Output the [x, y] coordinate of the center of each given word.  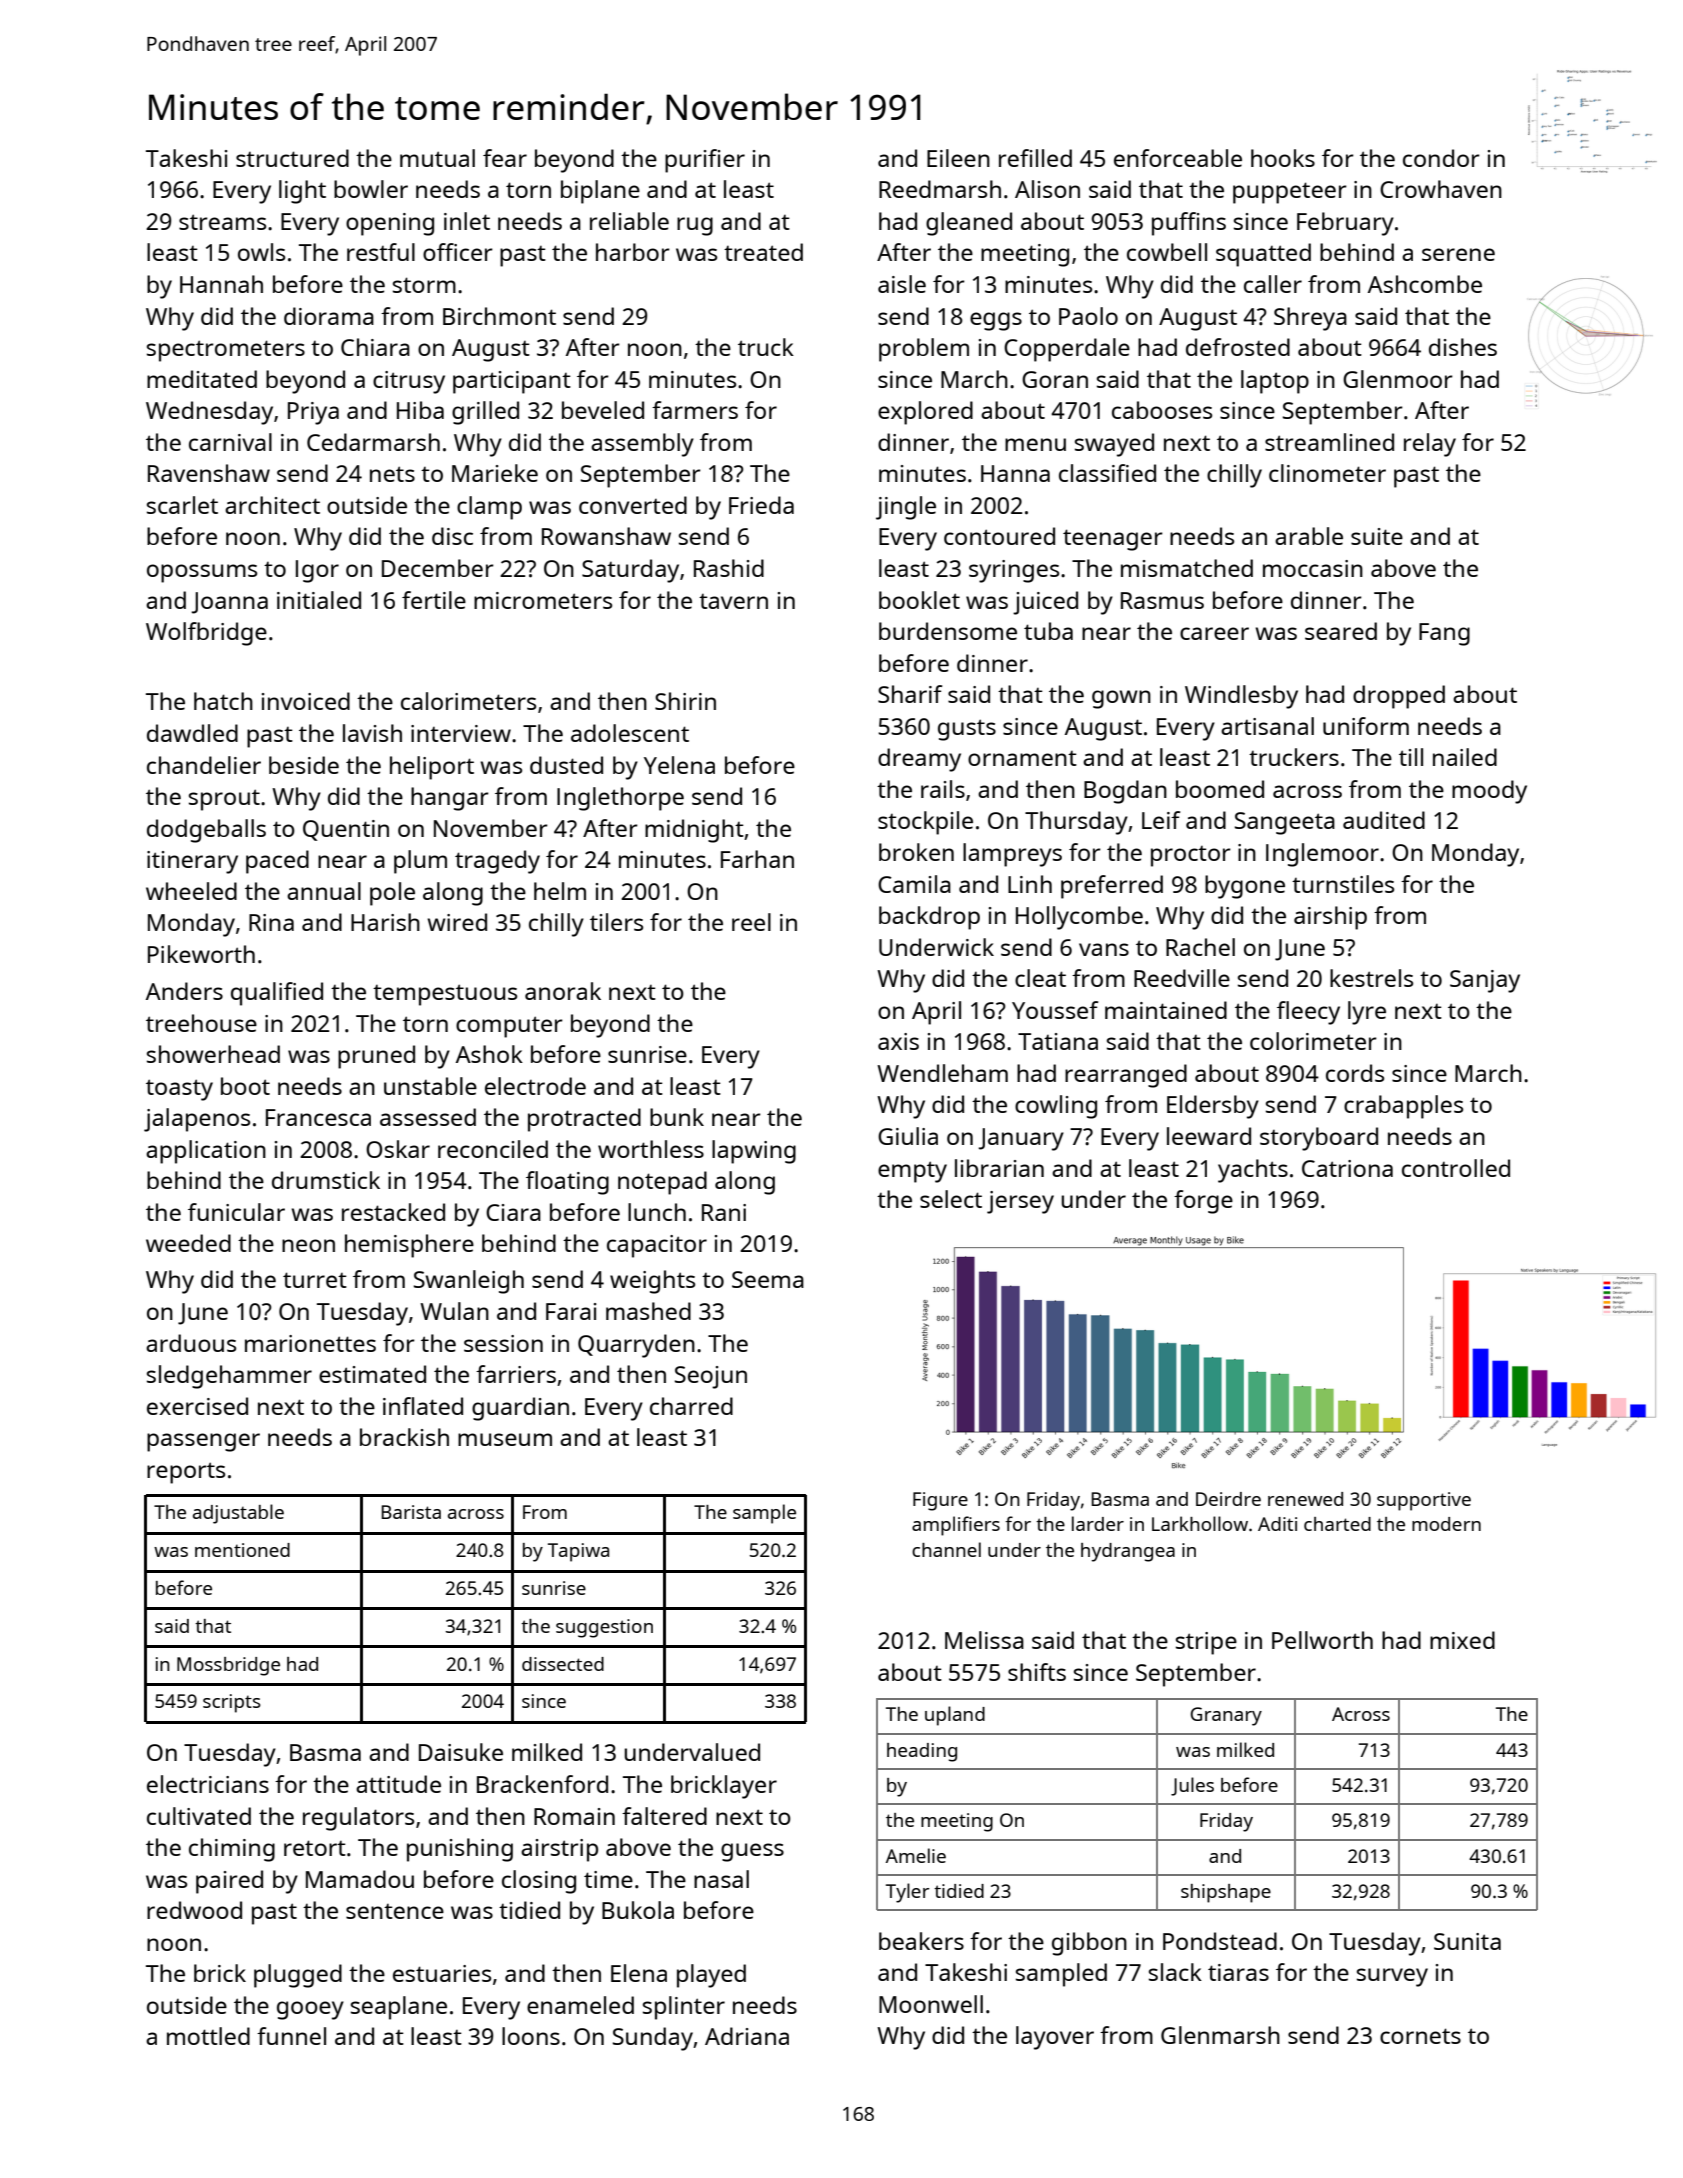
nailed [1465, 757]
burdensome [948, 631]
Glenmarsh [1220, 2035]
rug [695, 226]
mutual [437, 158]
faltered [664, 1816]
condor [1441, 158]
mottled [208, 2036]
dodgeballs [206, 831]
